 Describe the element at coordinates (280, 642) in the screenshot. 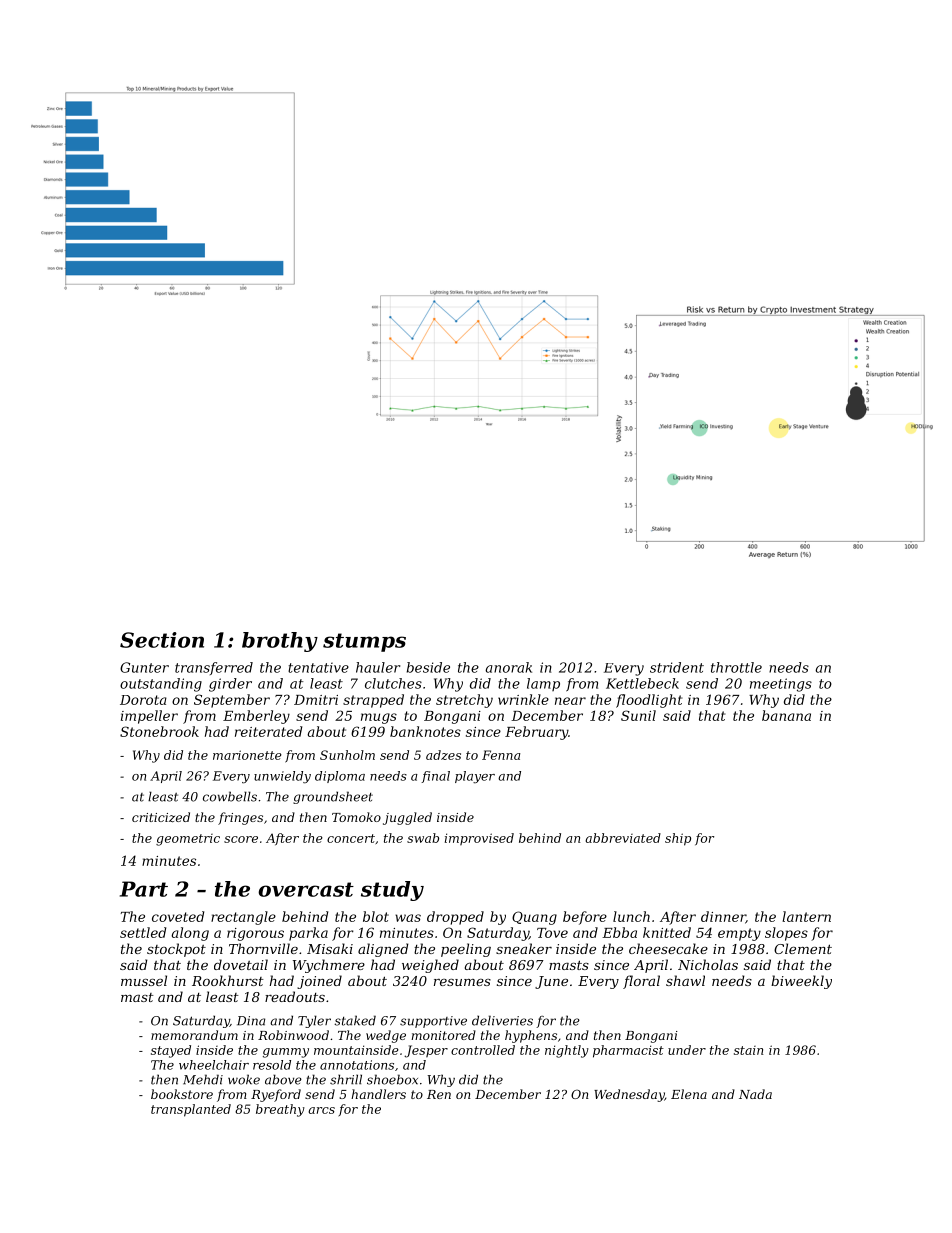

I see `brothy` at that location.
